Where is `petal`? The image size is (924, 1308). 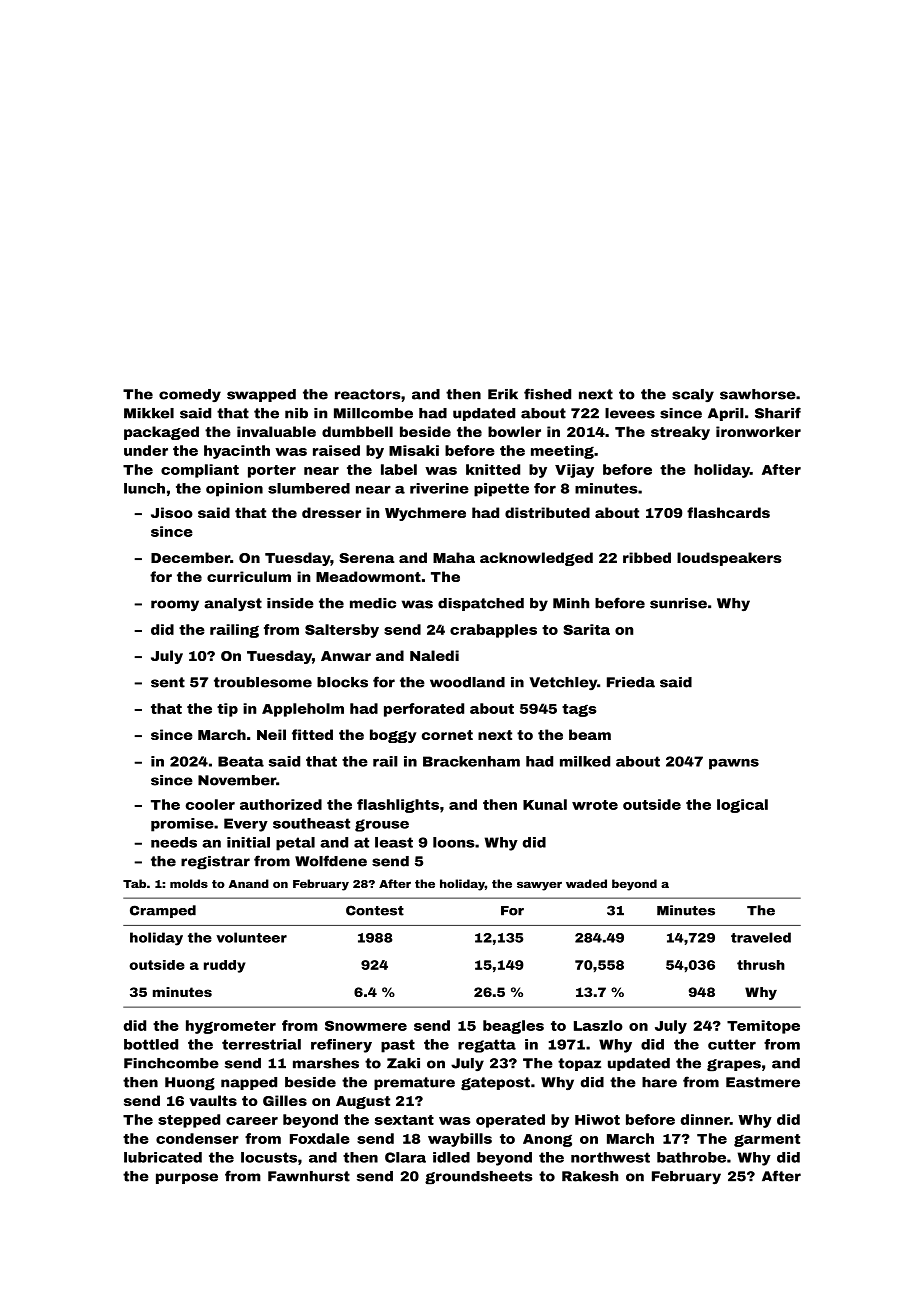 petal is located at coordinates (295, 844).
